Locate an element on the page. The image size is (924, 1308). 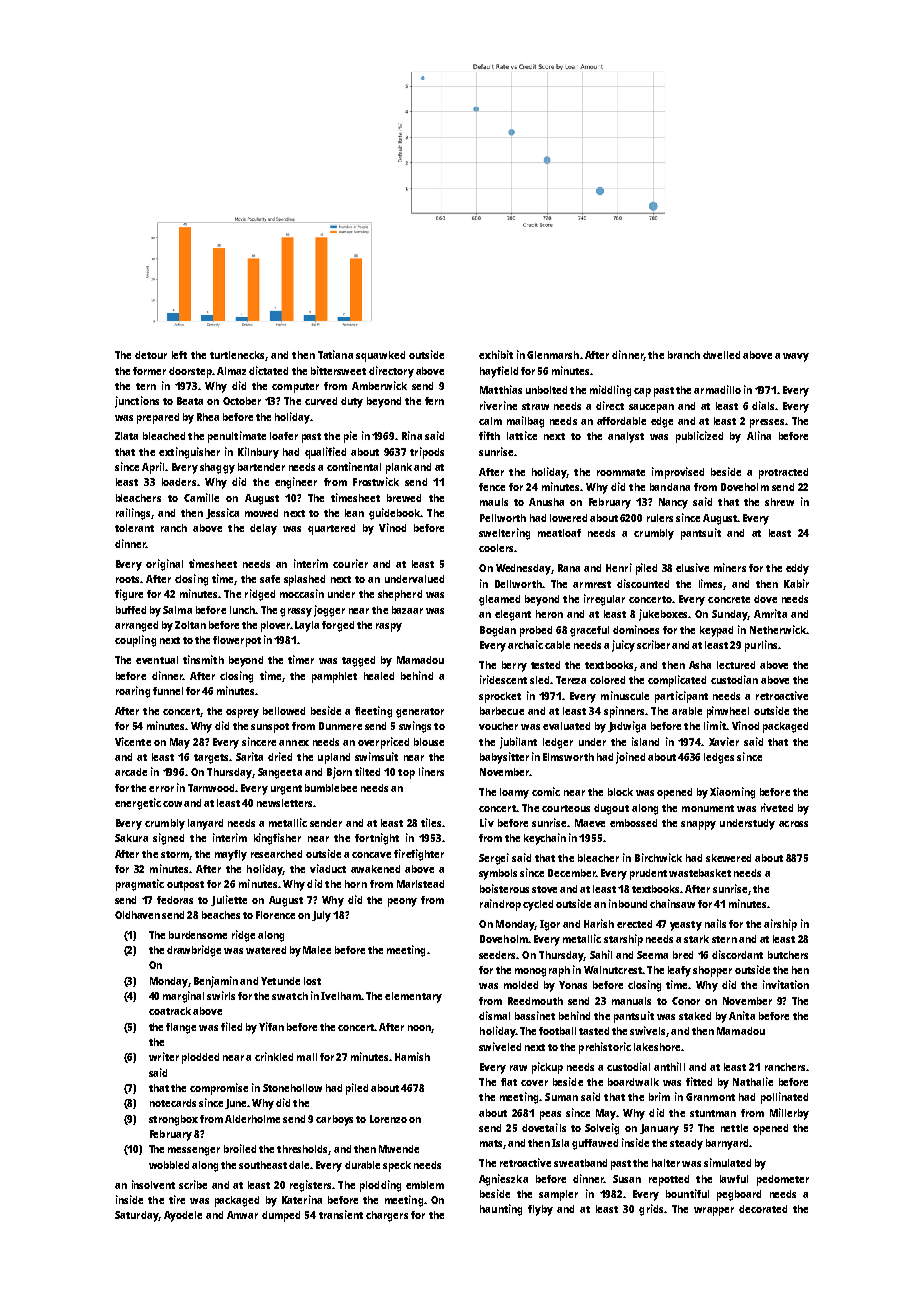
fern is located at coordinates (434, 401).
